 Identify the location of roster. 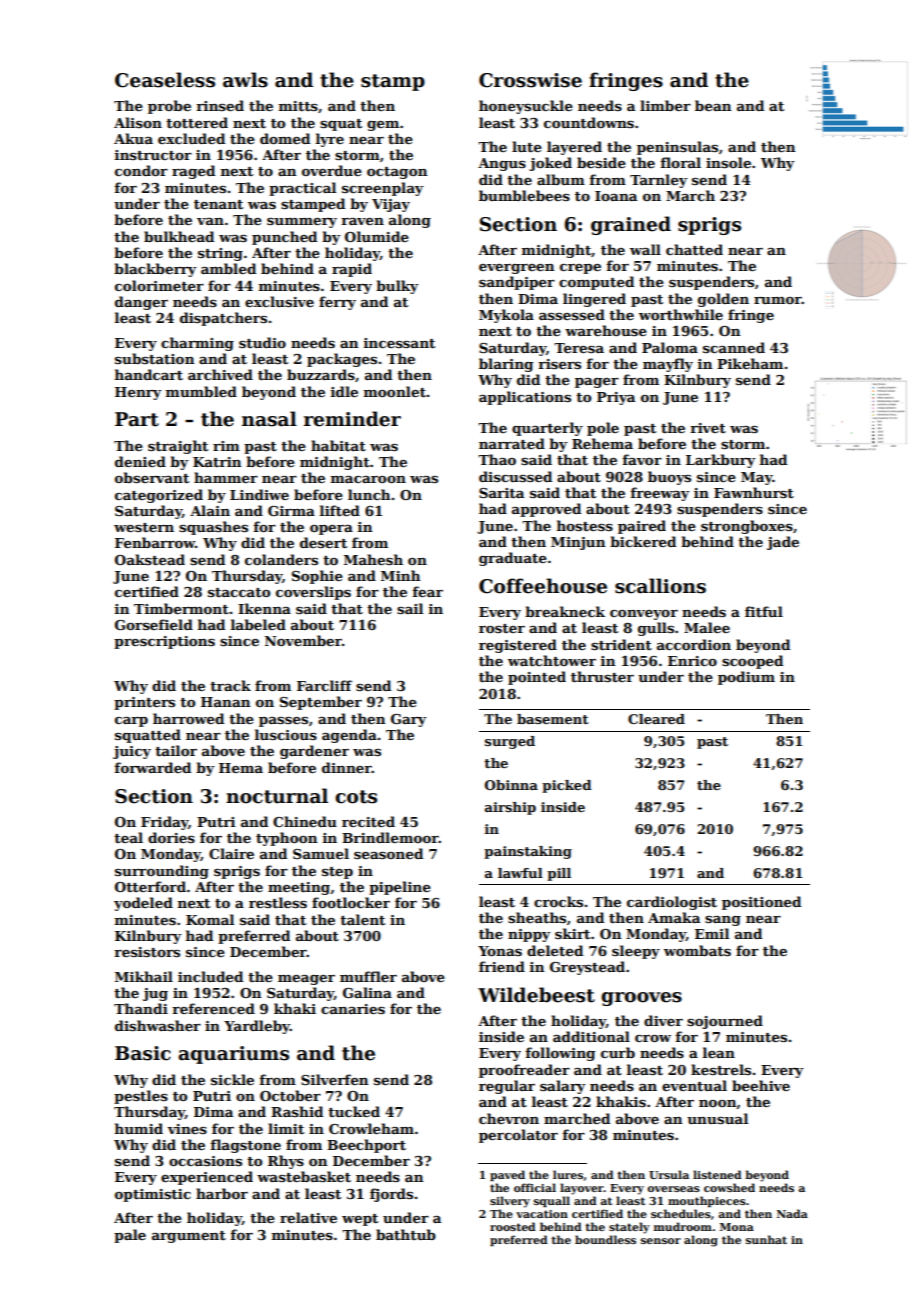
(502, 628).
